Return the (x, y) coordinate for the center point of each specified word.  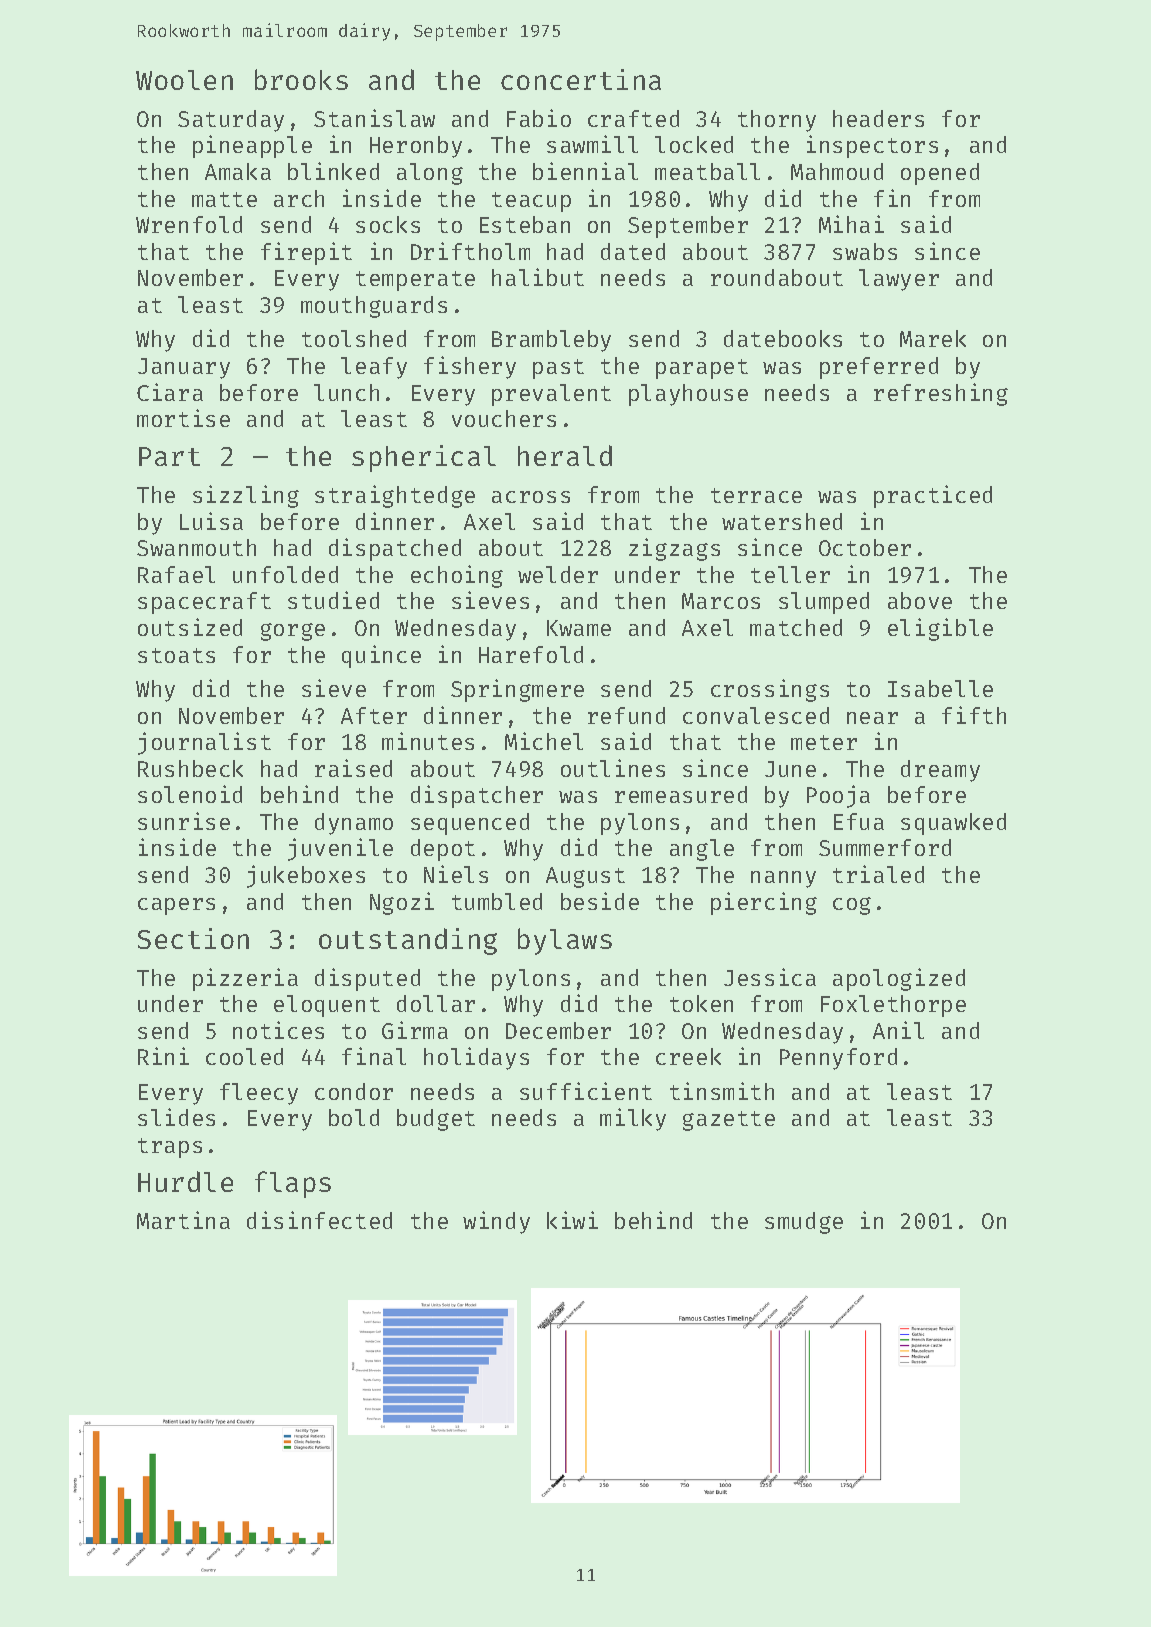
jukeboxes (306, 876)
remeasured (681, 794)
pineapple (252, 146)
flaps (293, 1184)
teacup (531, 202)
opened (940, 174)
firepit (306, 253)
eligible (940, 629)
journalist (204, 743)
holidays (476, 1058)
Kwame (579, 628)
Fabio (539, 118)
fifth (974, 715)
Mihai (851, 224)
